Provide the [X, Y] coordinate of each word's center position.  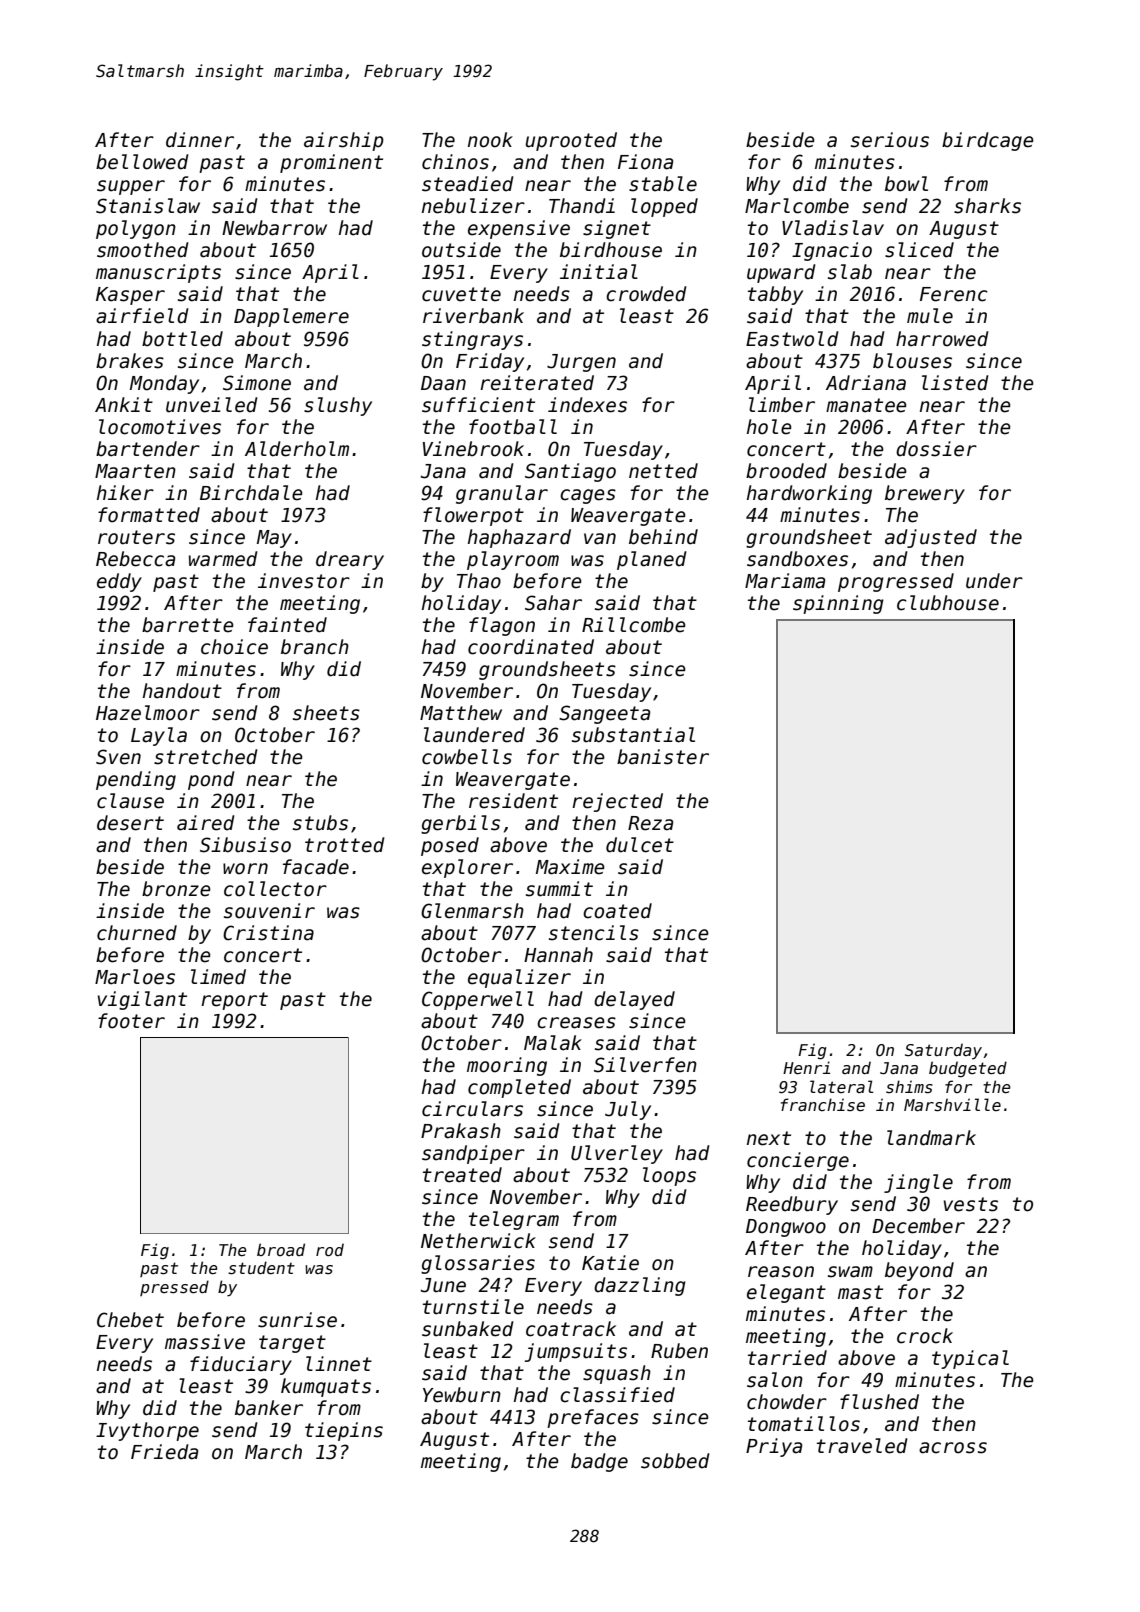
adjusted [931, 538]
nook [490, 140]
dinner [200, 140]
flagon [502, 626]
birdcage [988, 141]
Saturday [943, 1051]
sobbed [675, 1461]
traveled [862, 1446]
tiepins [344, 1431]
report [234, 1001]
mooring [507, 1066]
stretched [206, 757]
